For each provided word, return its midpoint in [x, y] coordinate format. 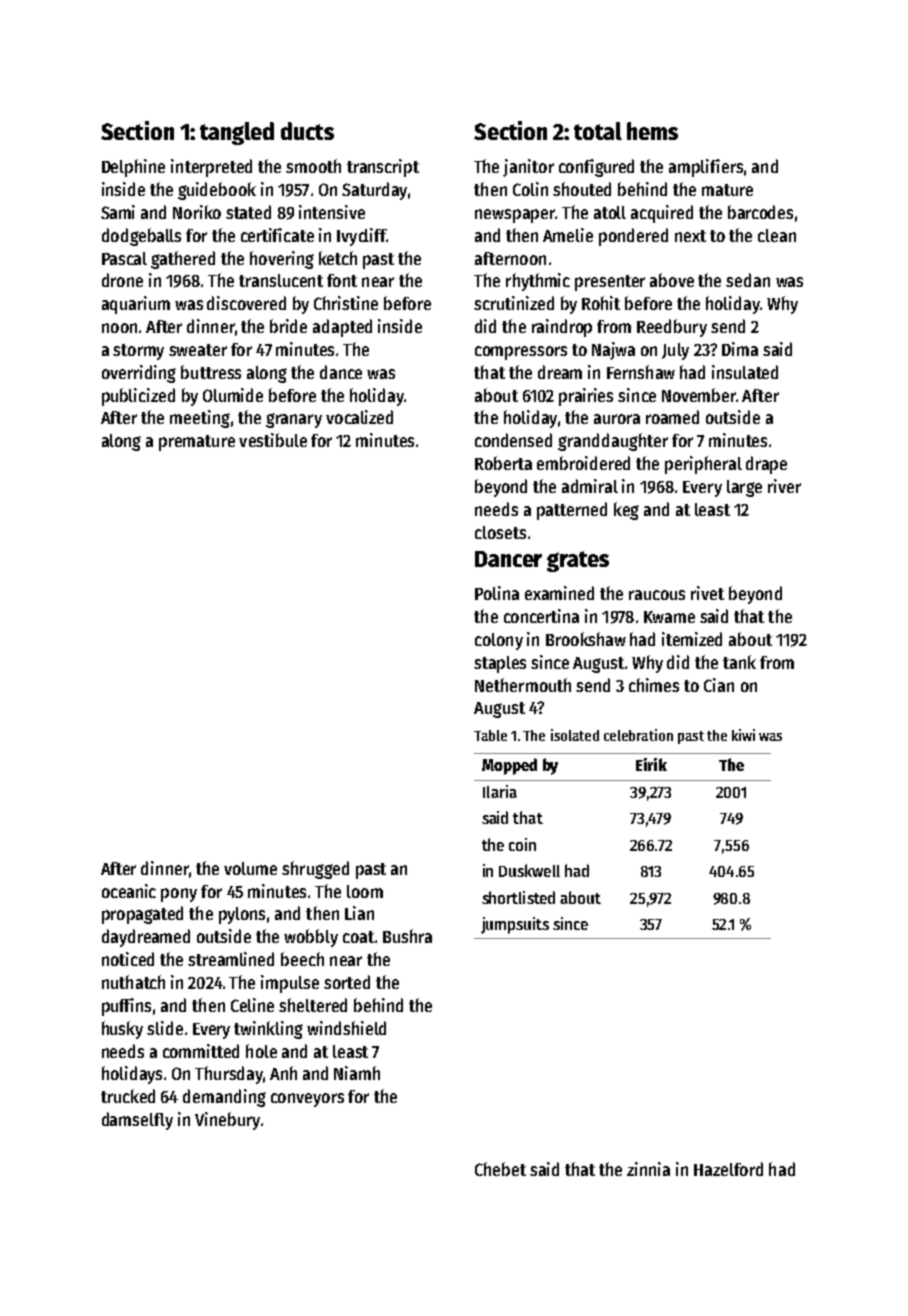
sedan [748, 280]
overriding [139, 374]
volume [250, 868]
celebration [638, 735]
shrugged [315, 870]
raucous [657, 595]
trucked [128, 1096]
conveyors [307, 1100]
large [744, 488]
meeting [200, 419]
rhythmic [538, 282]
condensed [513, 440]
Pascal [124, 258]
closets [500, 532]
